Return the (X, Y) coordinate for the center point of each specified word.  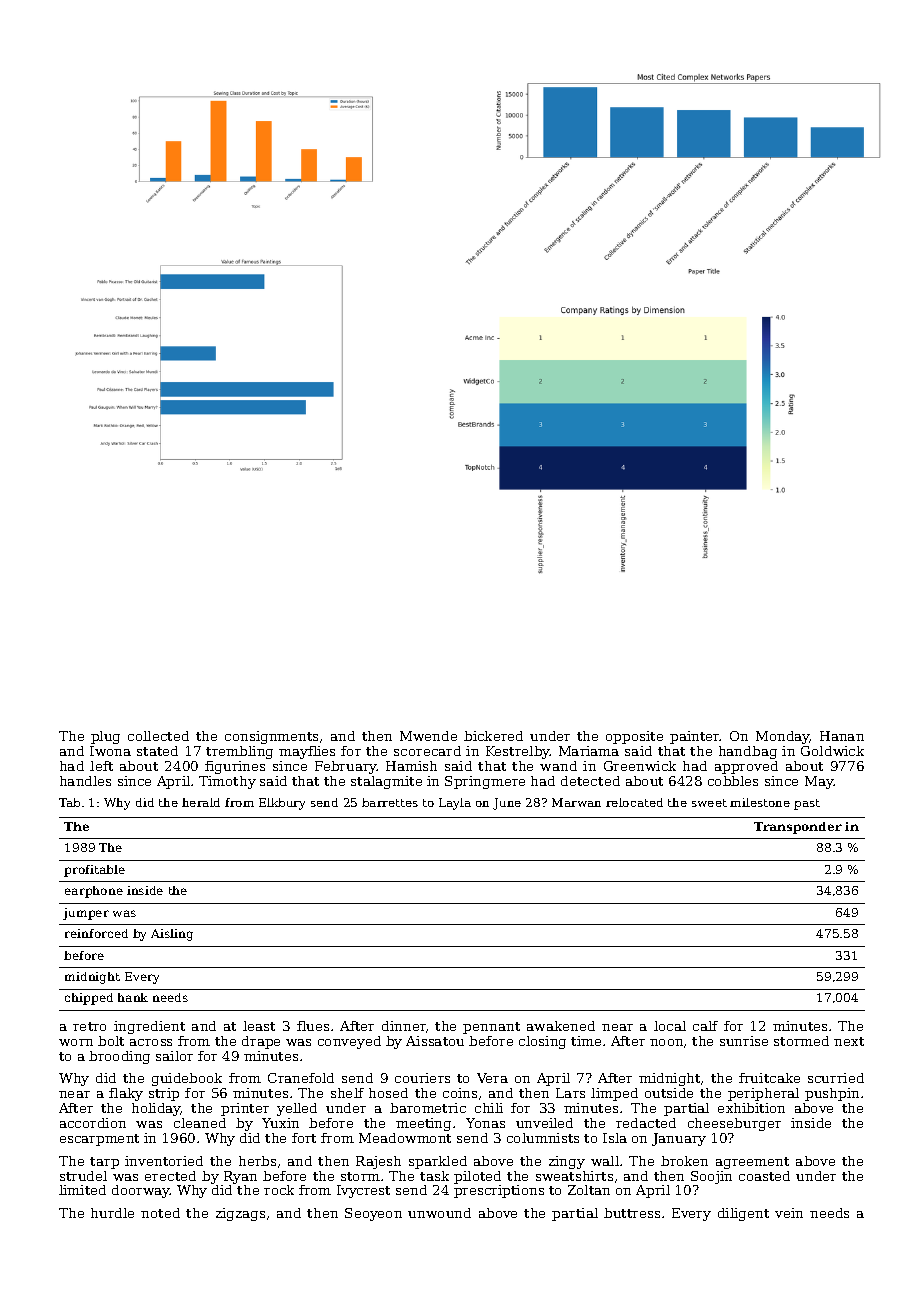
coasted (764, 1176)
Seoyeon (373, 1214)
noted (160, 1213)
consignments (271, 737)
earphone (94, 892)
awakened (561, 1026)
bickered (493, 736)
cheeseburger (734, 1124)
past (807, 804)
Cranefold (301, 1078)
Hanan (842, 736)
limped (614, 1094)
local (670, 1026)
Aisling (172, 935)
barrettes (390, 802)
